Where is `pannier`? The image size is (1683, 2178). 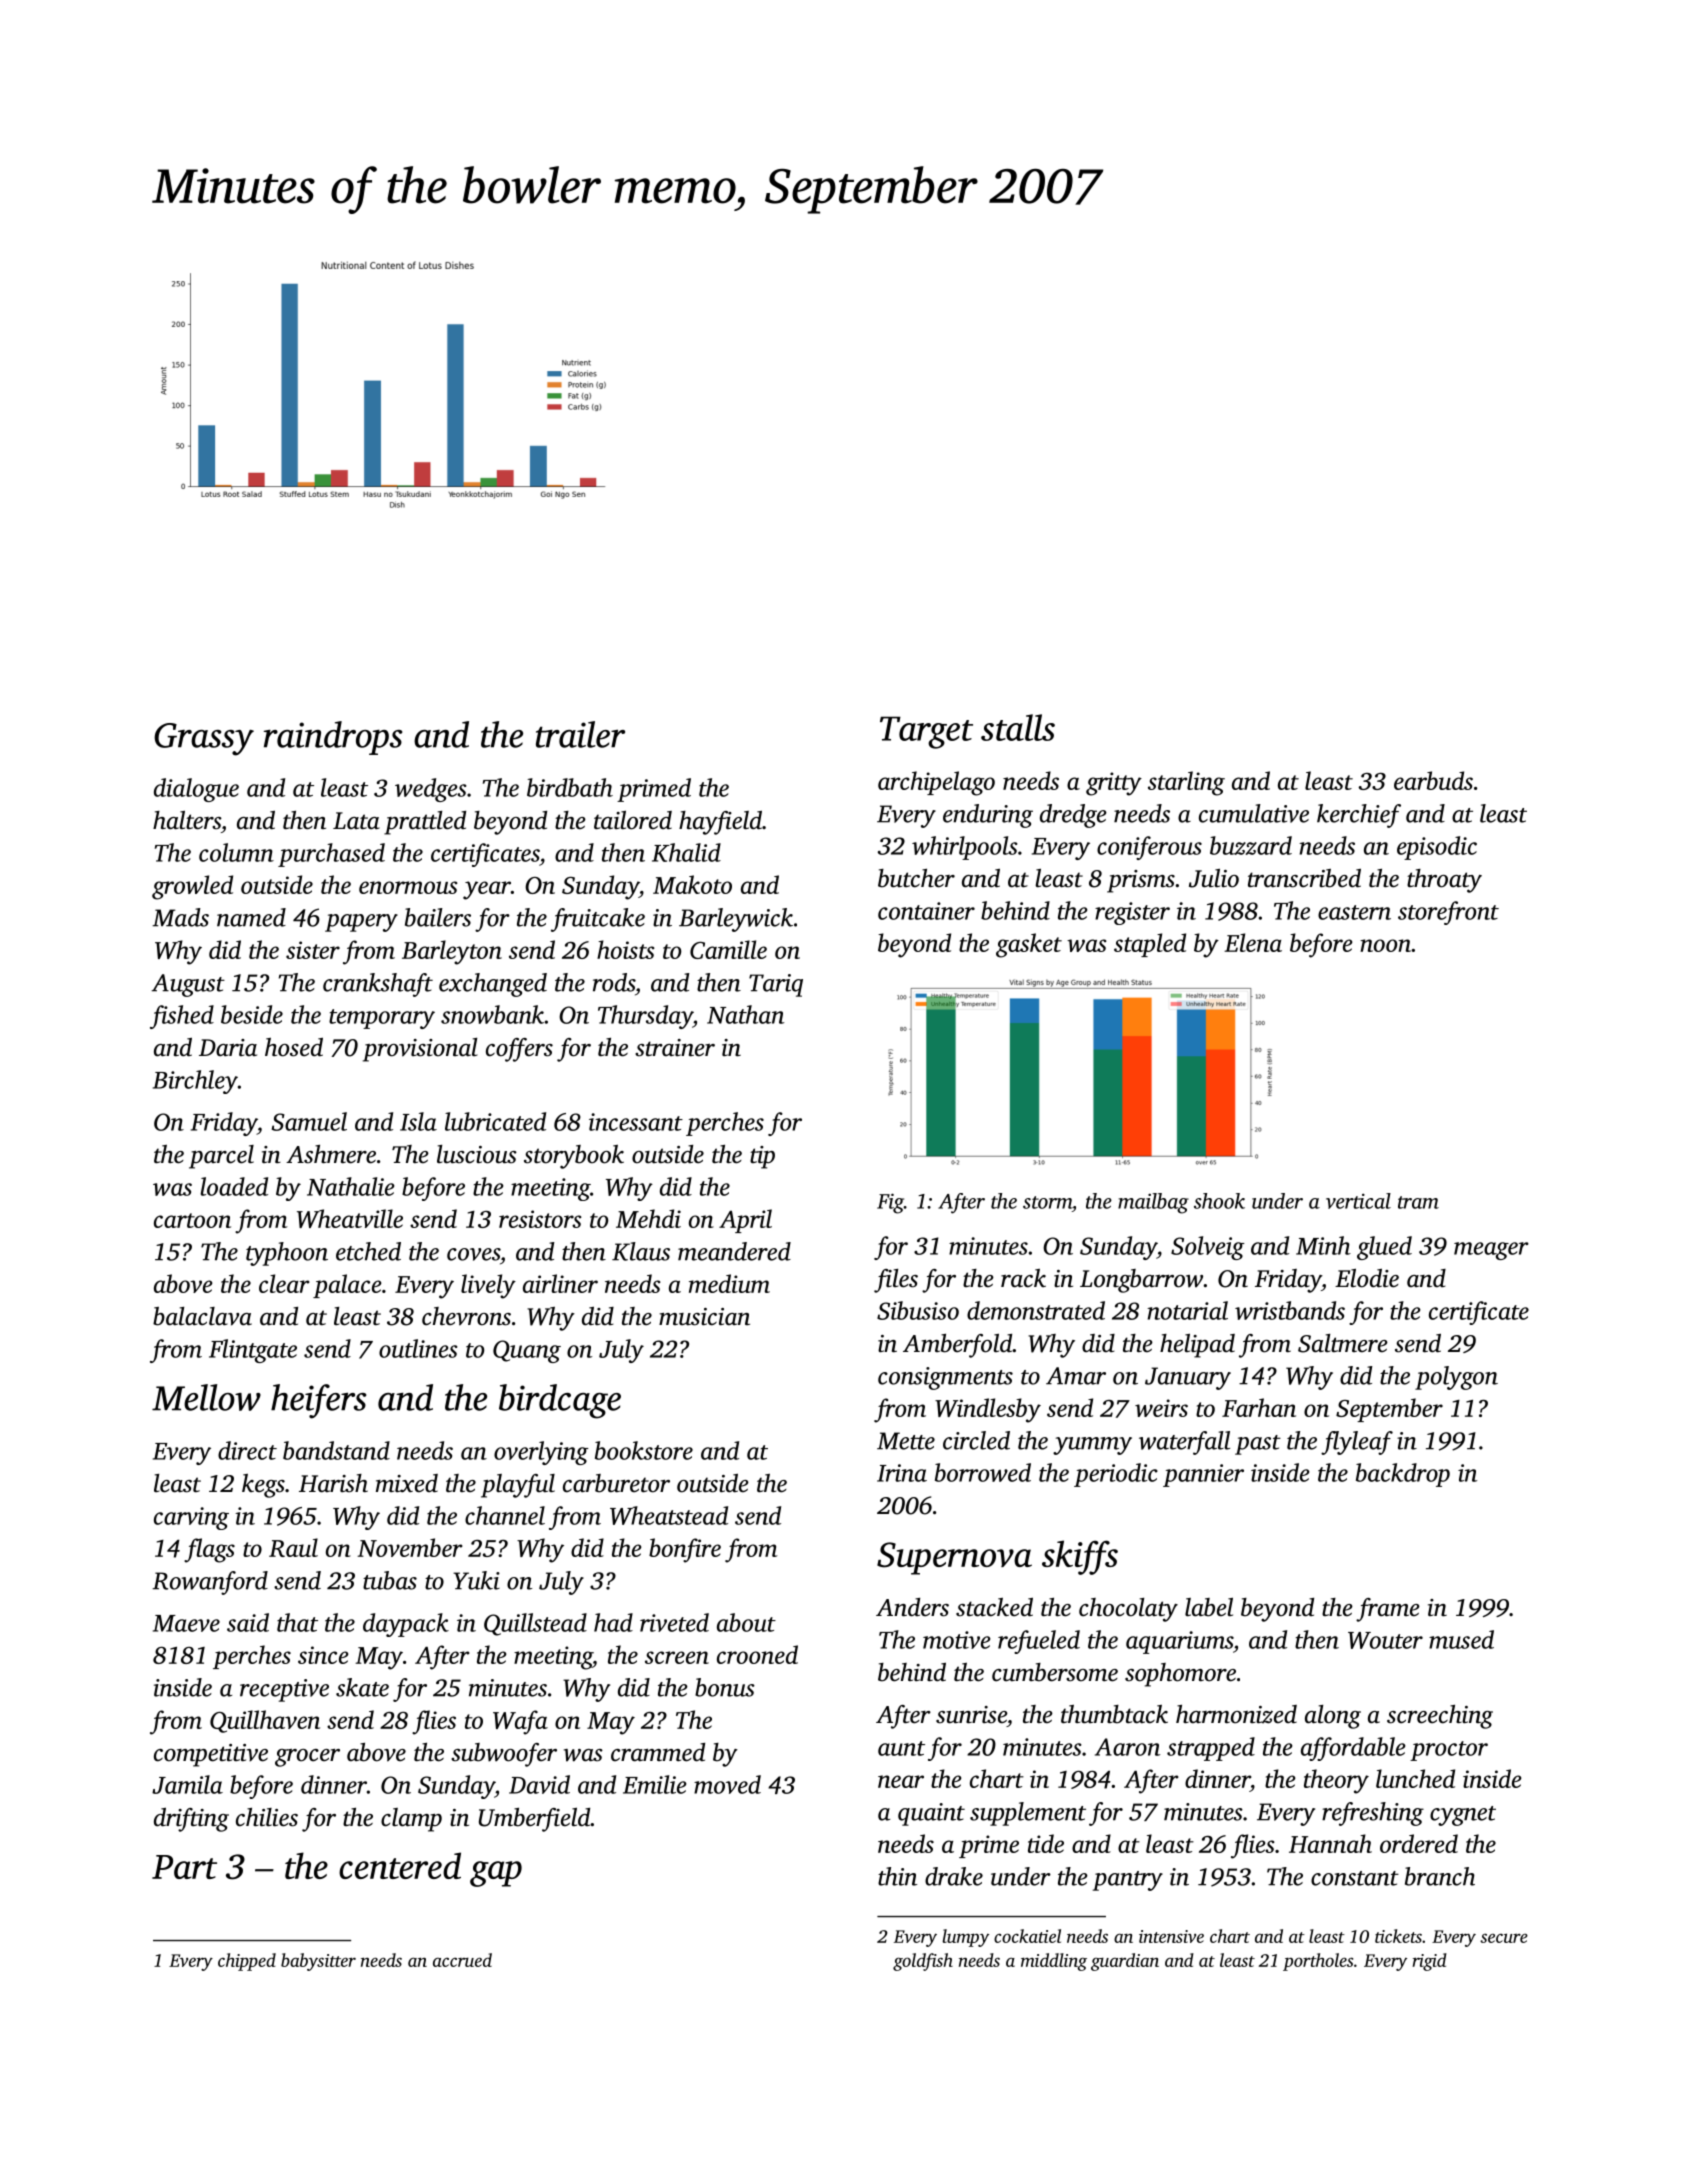
pannier is located at coordinates (1203, 1475).
